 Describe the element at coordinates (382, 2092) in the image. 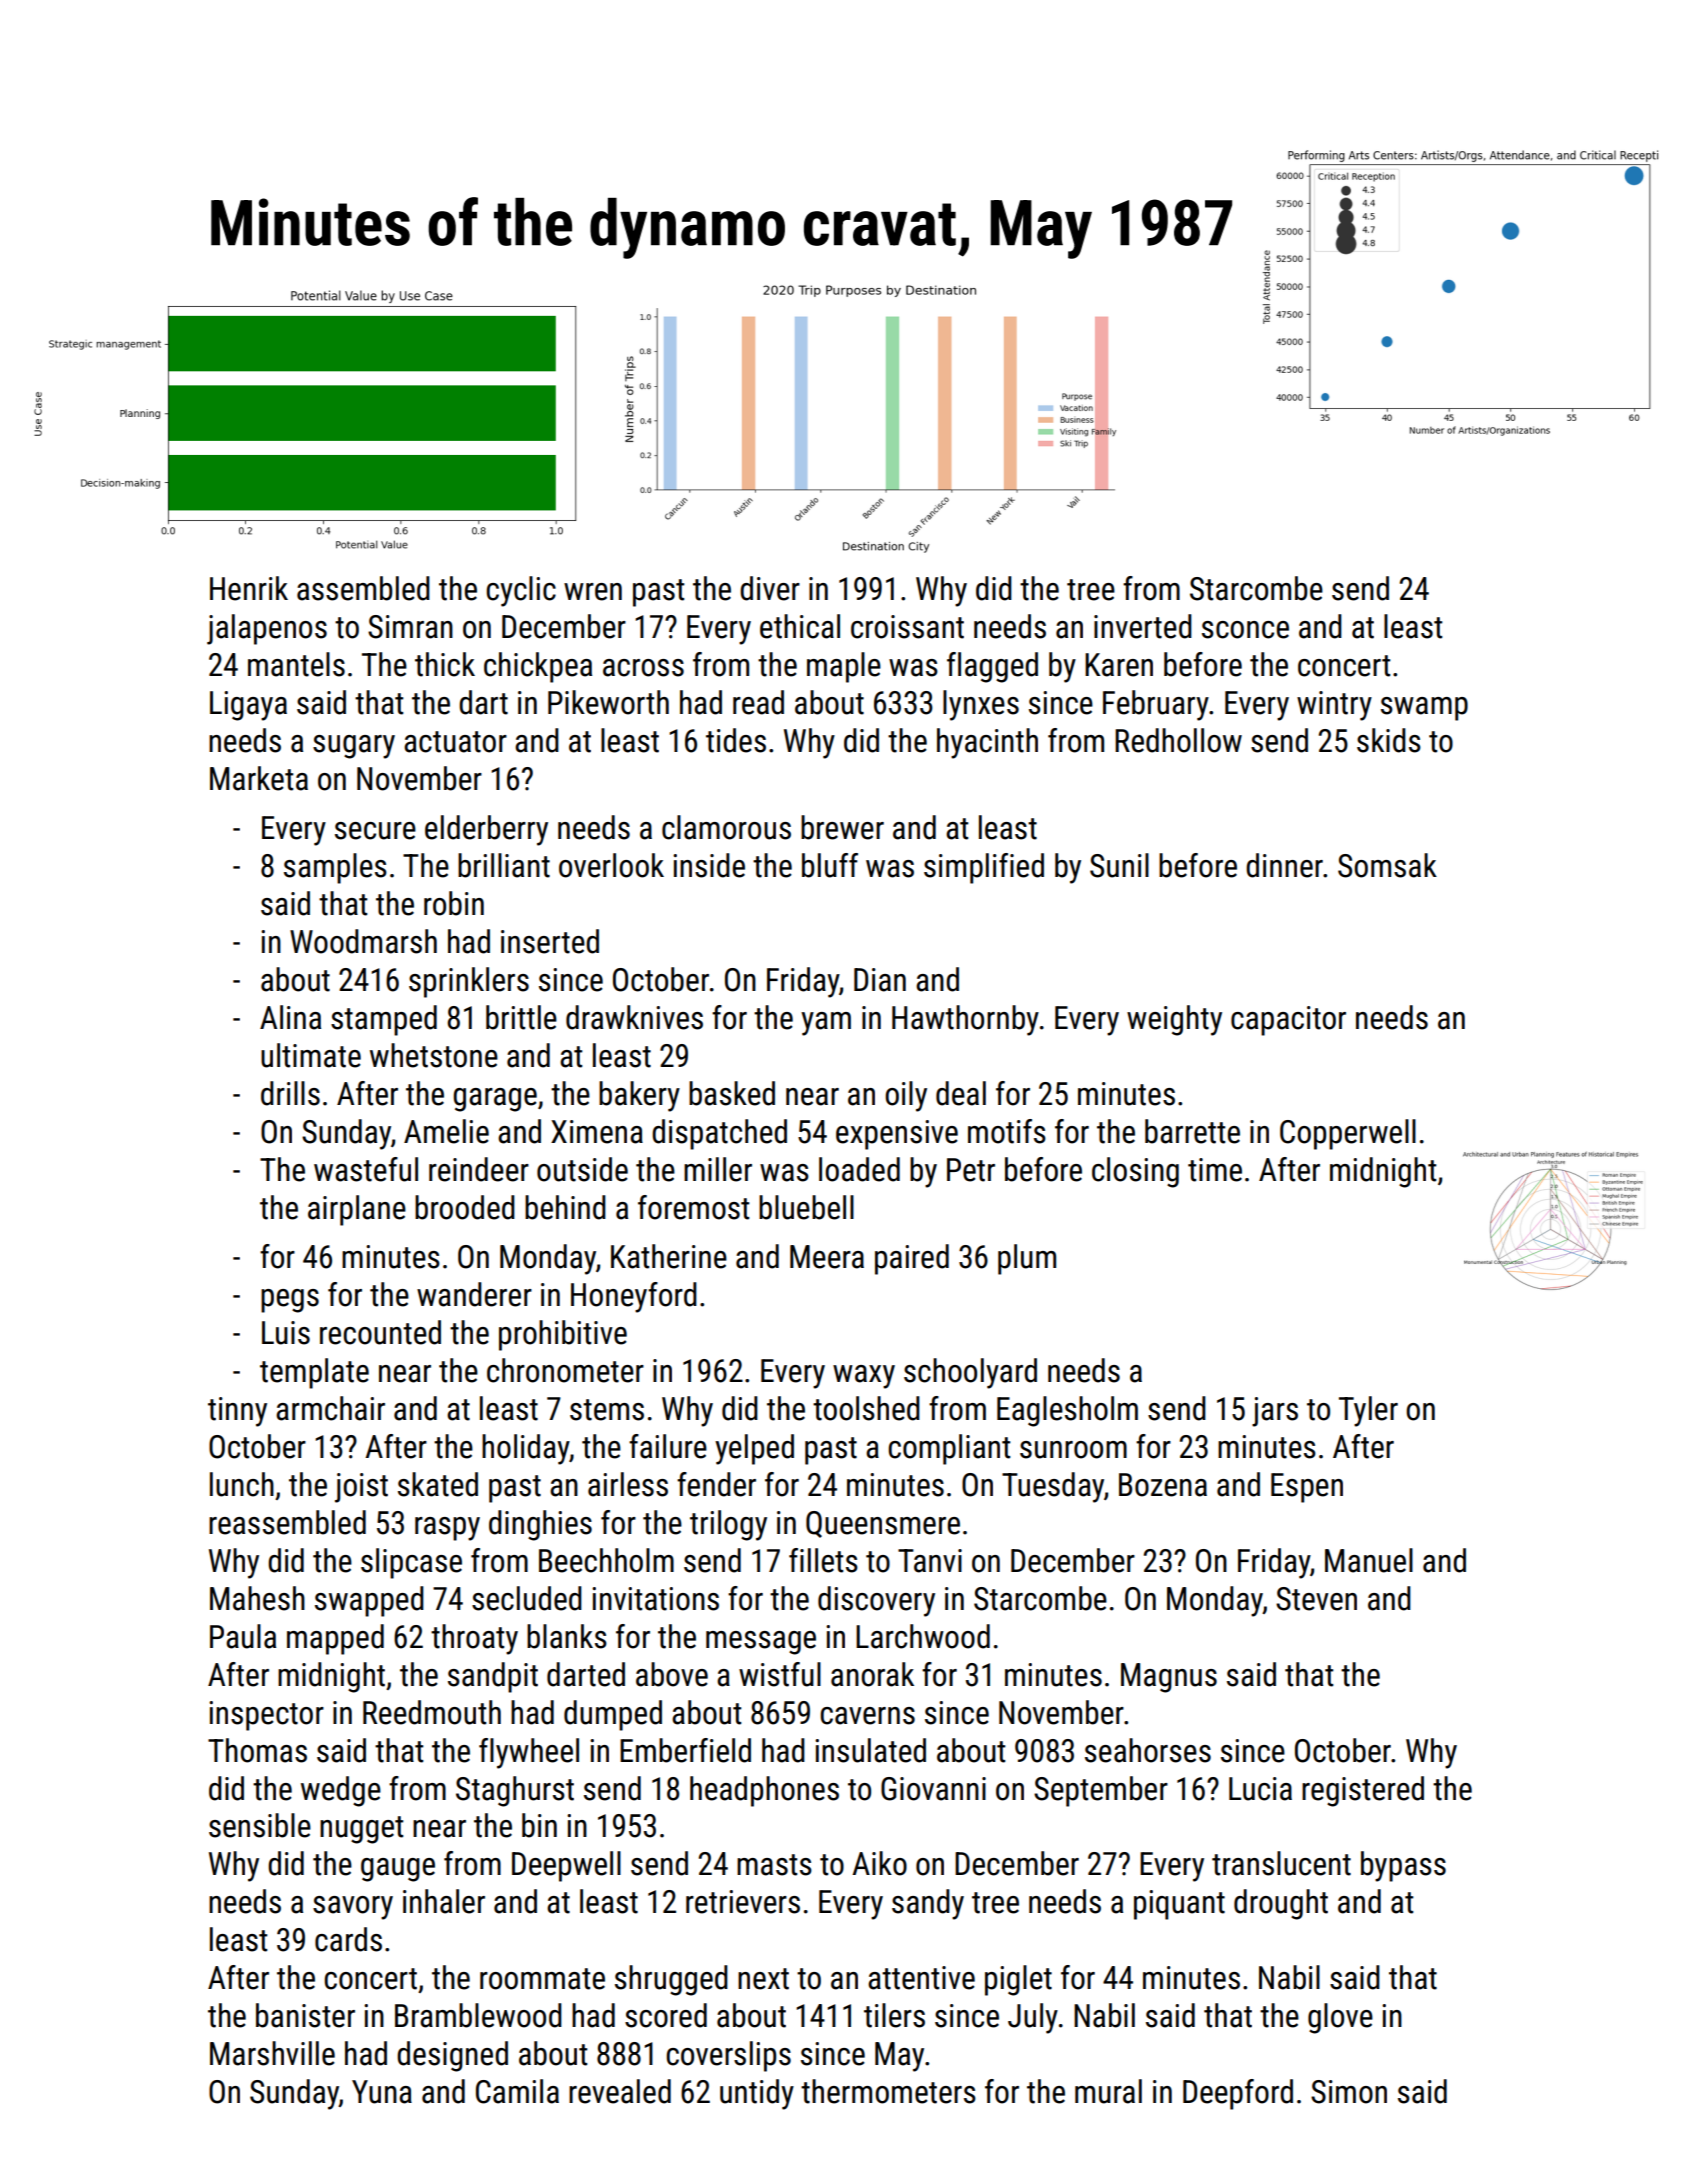

I see `Yuna` at that location.
